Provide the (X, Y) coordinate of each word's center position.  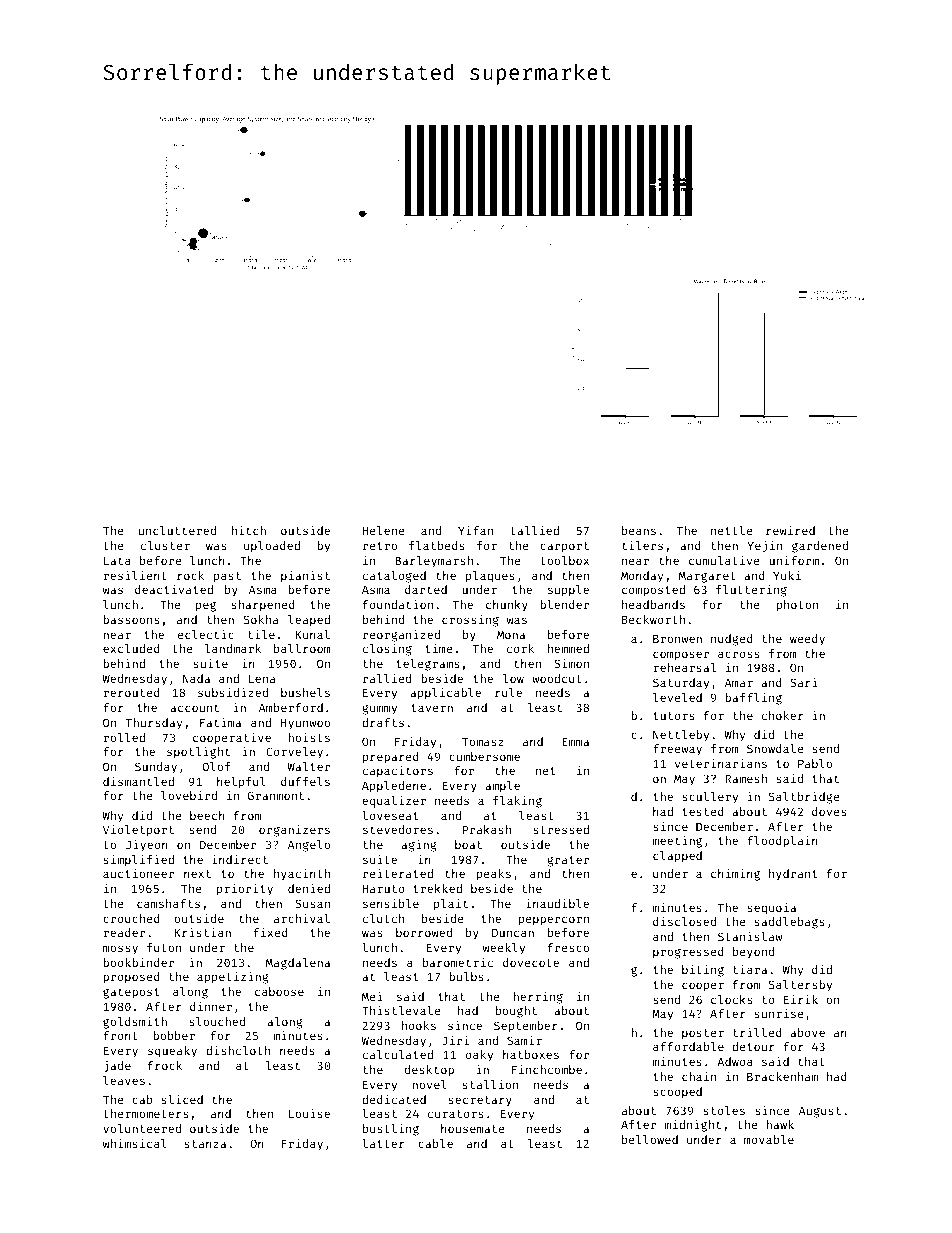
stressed (561, 829)
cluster (165, 545)
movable (769, 1139)
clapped (677, 857)
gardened (820, 547)
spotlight (198, 753)
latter (383, 1143)
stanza (205, 1144)
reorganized (401, 636)
